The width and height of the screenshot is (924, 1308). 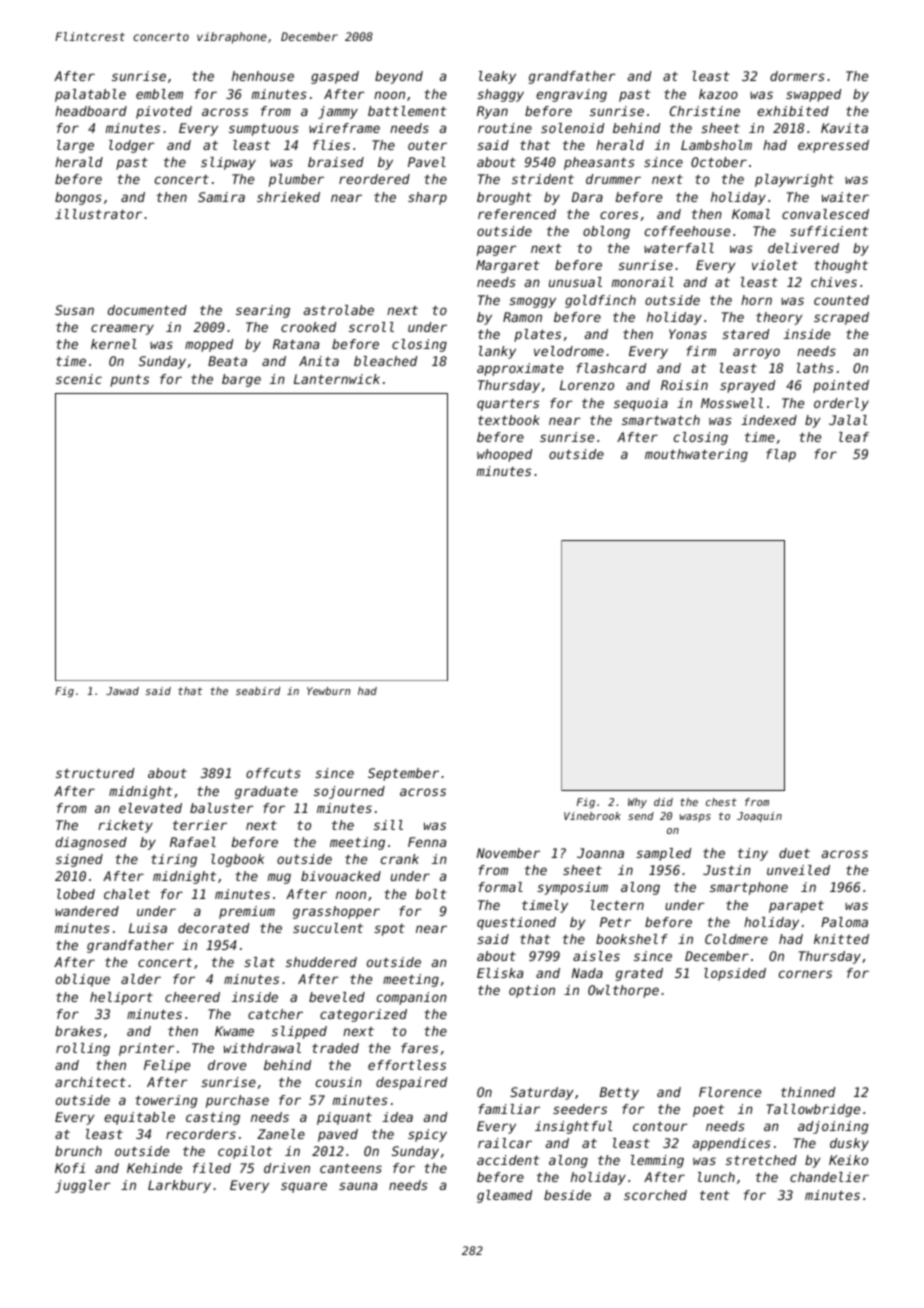 I want to click on smoggy, so click(x=532, y=302).
